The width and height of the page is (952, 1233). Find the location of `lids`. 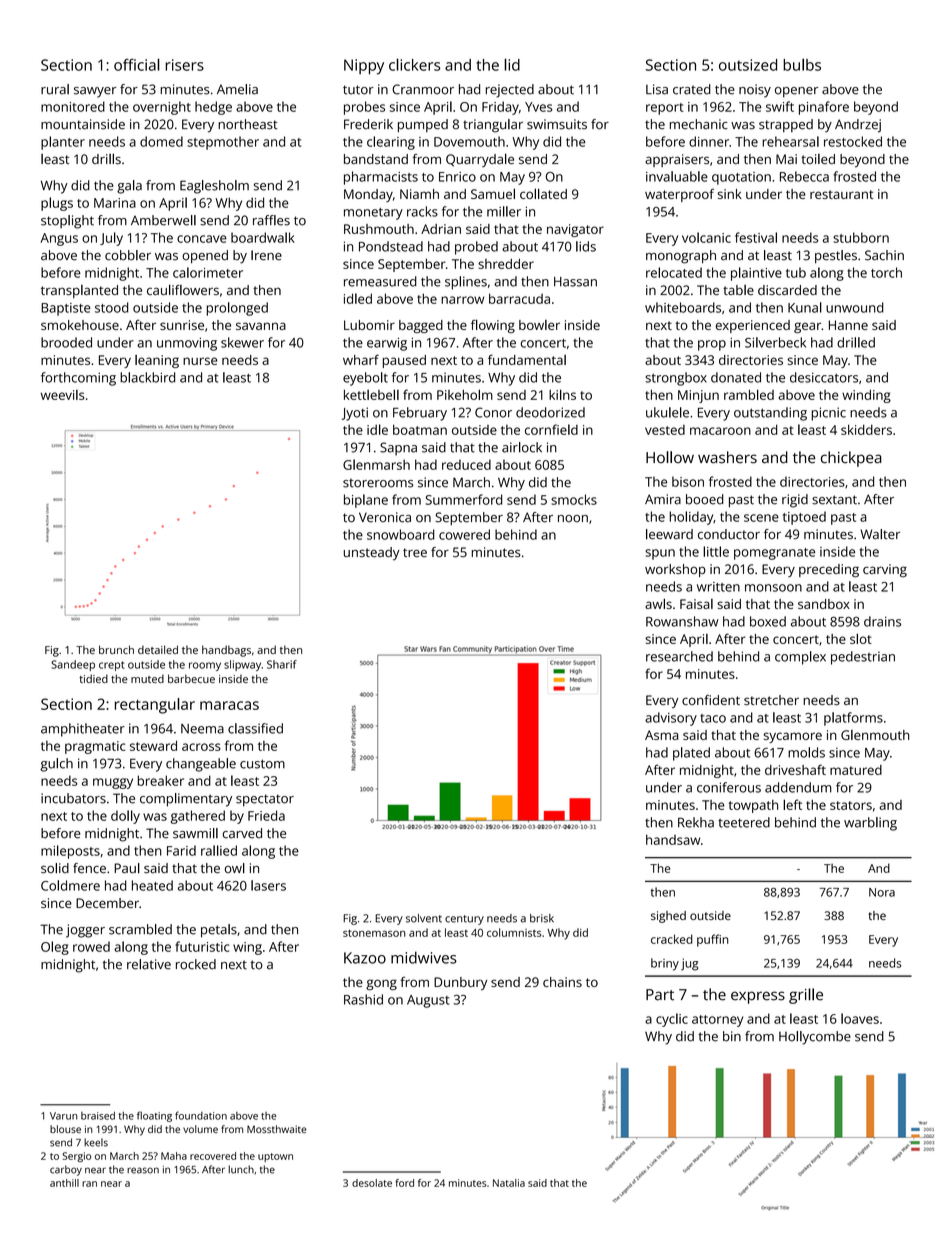

lids is located at coordinates (586, 246).
